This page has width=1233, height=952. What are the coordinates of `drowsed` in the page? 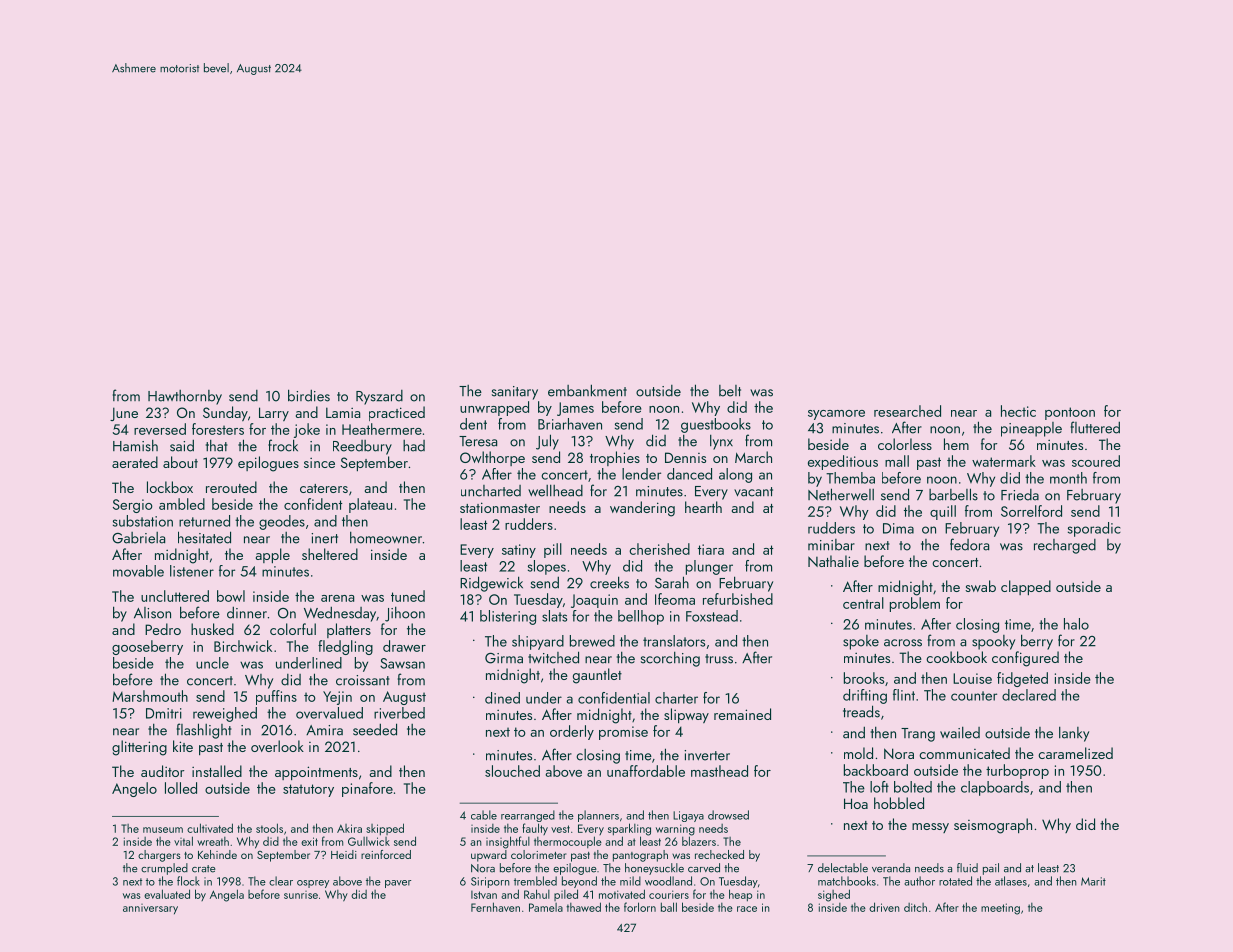 It's located at (728, 815).
